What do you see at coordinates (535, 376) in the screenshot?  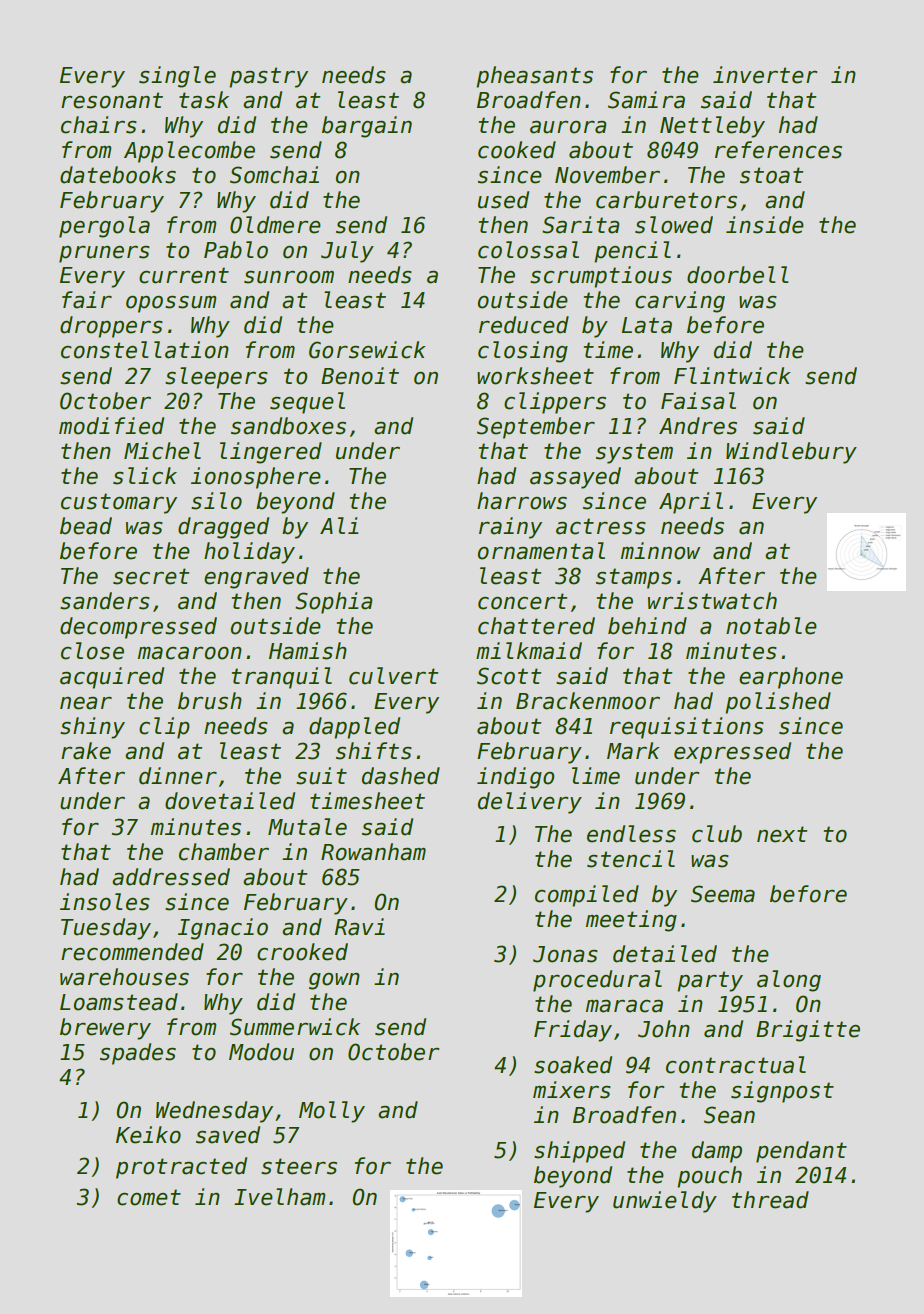 I see `worksheet` at bounding box center [535, 376].
